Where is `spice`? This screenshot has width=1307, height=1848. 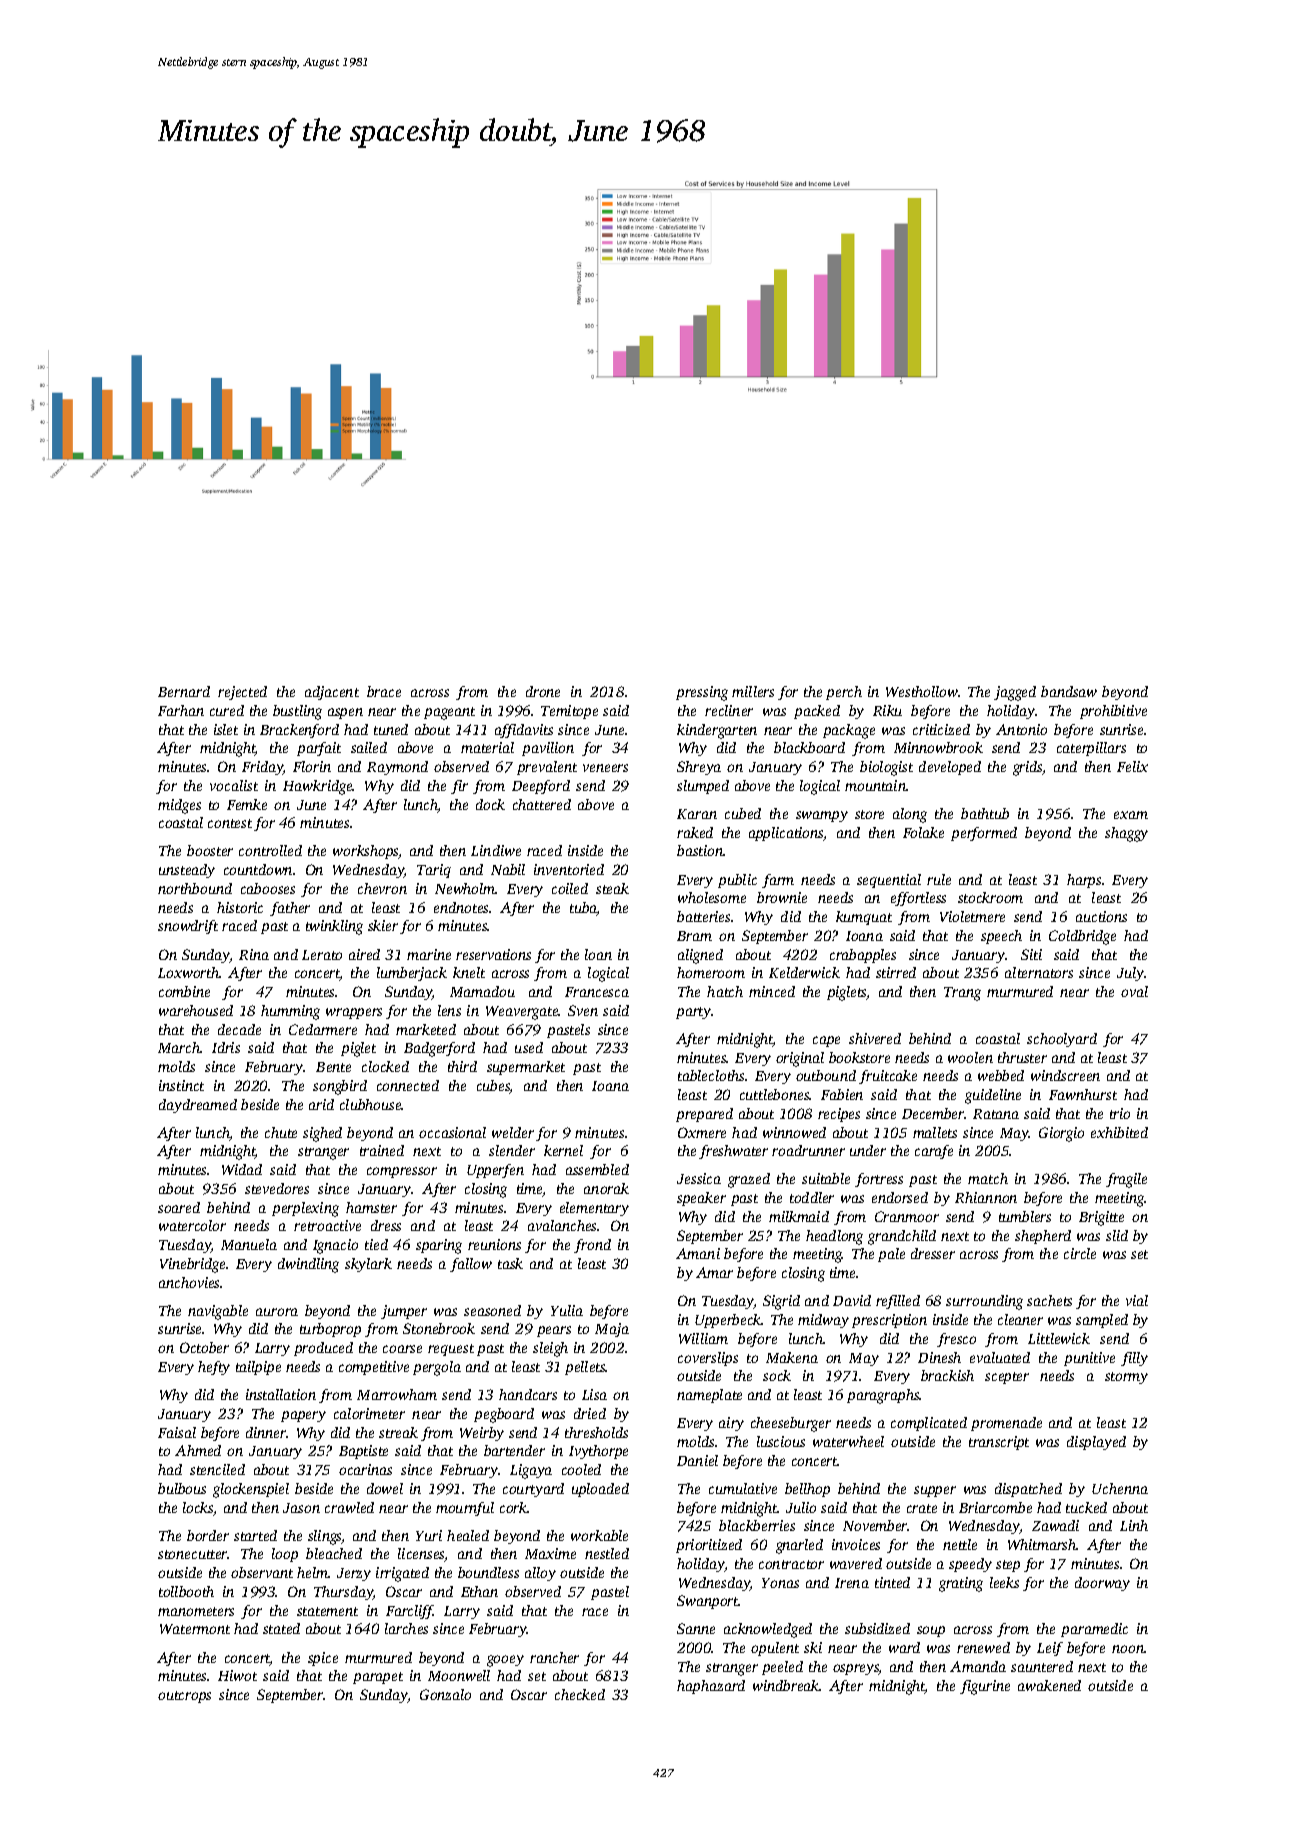
spice is located at coordinates (323, 1659).
